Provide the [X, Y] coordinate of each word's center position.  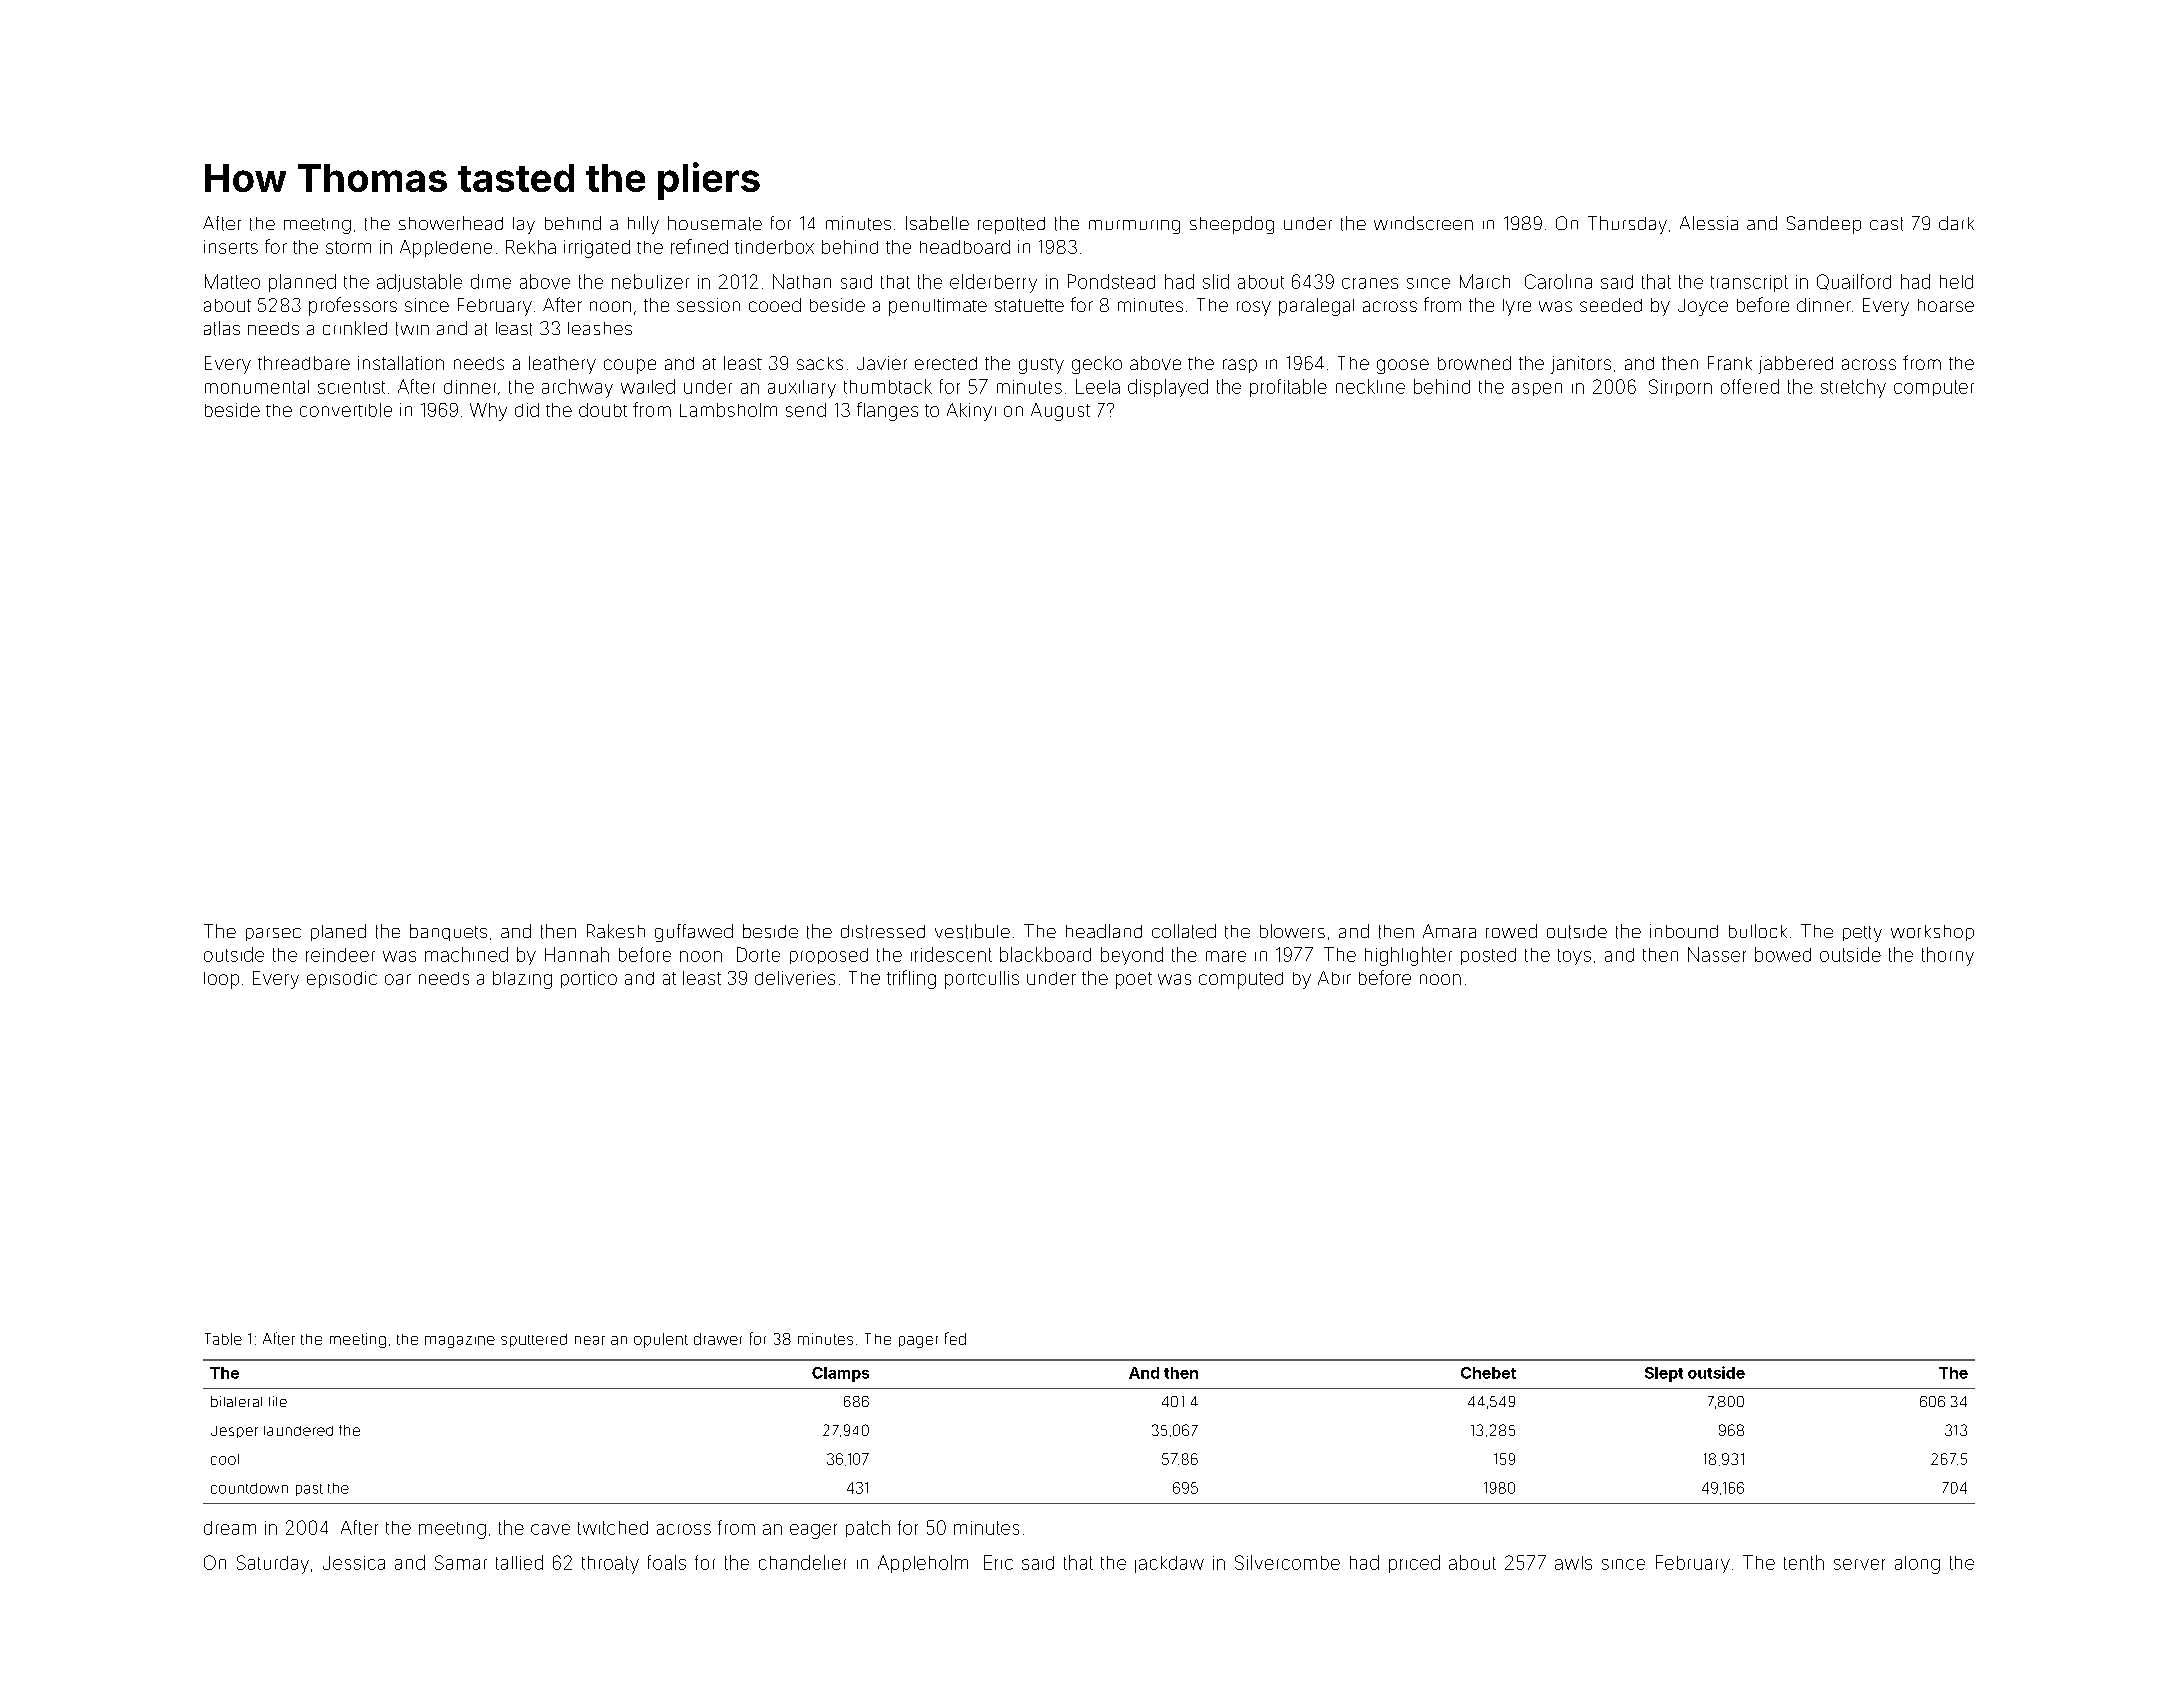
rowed [1511, 931]
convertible [346, 410]
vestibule [972, 931]
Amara [1449, 931]
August [1060, 412]
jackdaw [1169, 1564]
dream [230, 1528]
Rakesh [616, 931]
